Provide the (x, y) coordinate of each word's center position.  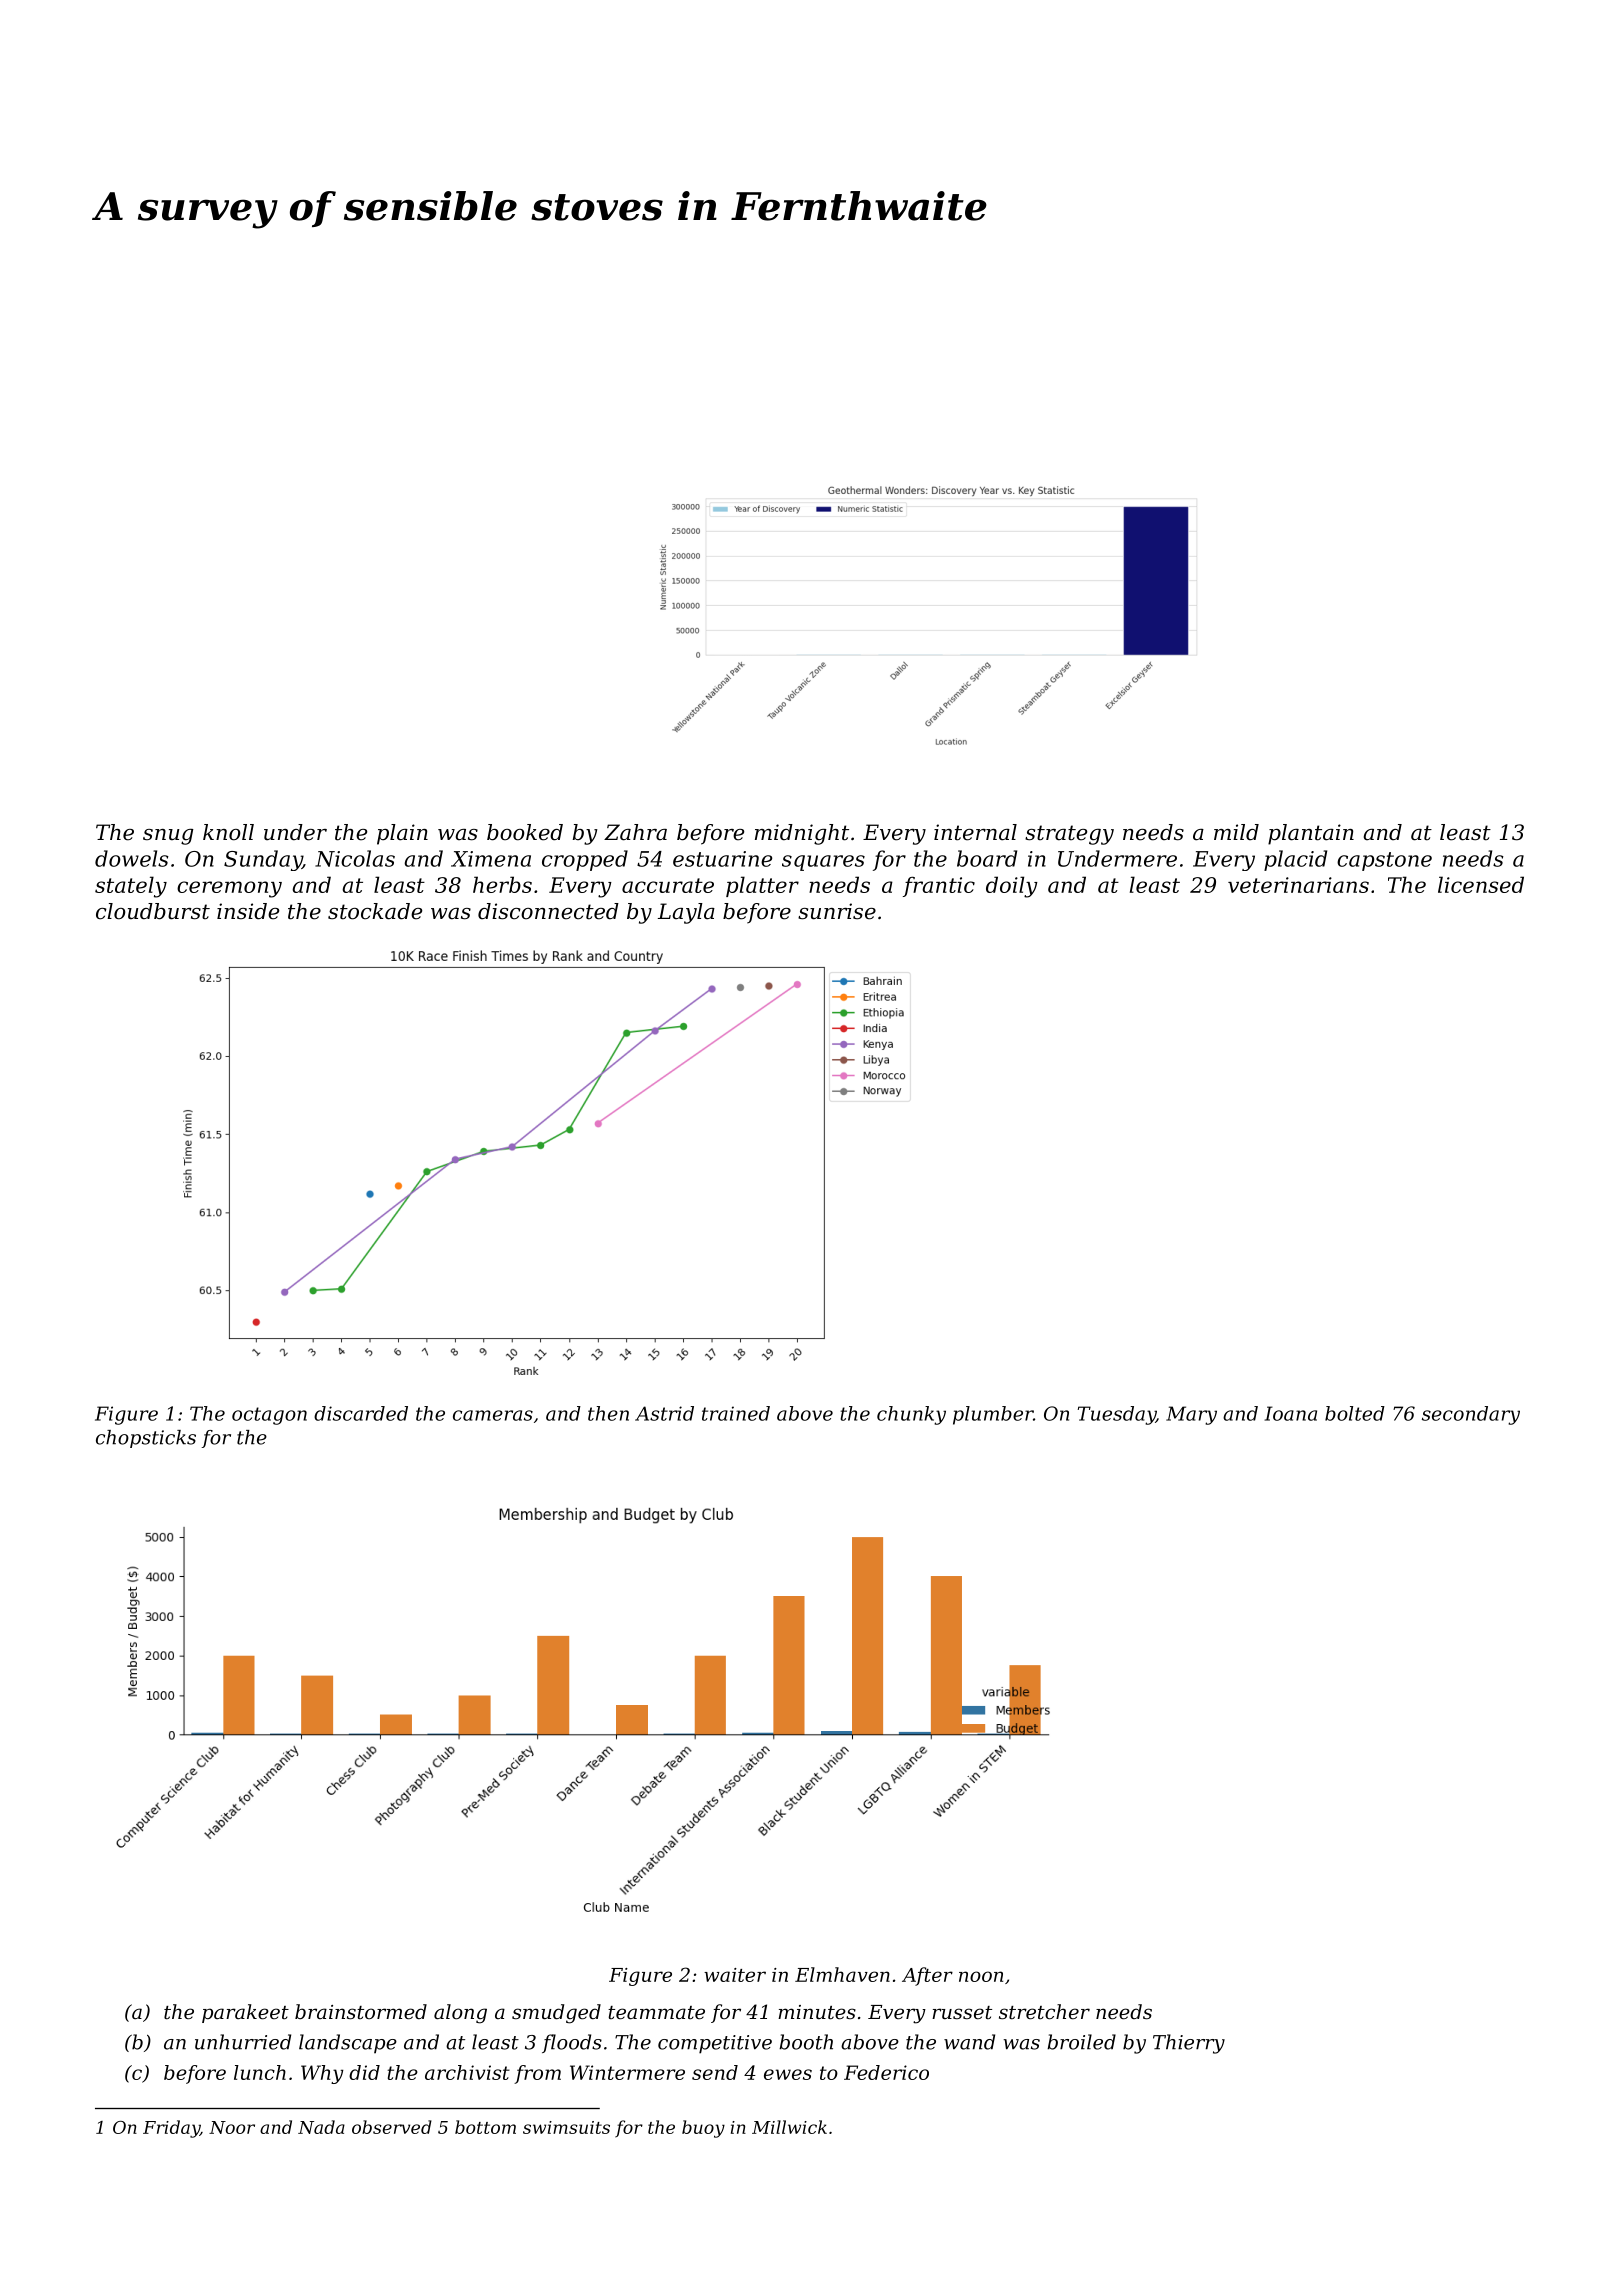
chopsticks (146, 1439)
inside (248, 911)
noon (981, 1976)
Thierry (1189, 2044)
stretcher (1044, 2012)
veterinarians (1298, 885)
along (460, 2014)
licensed (1481, 884)
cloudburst (153, 911)
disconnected (548, 911)
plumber (993, 1415)
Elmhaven (842, 1974)
